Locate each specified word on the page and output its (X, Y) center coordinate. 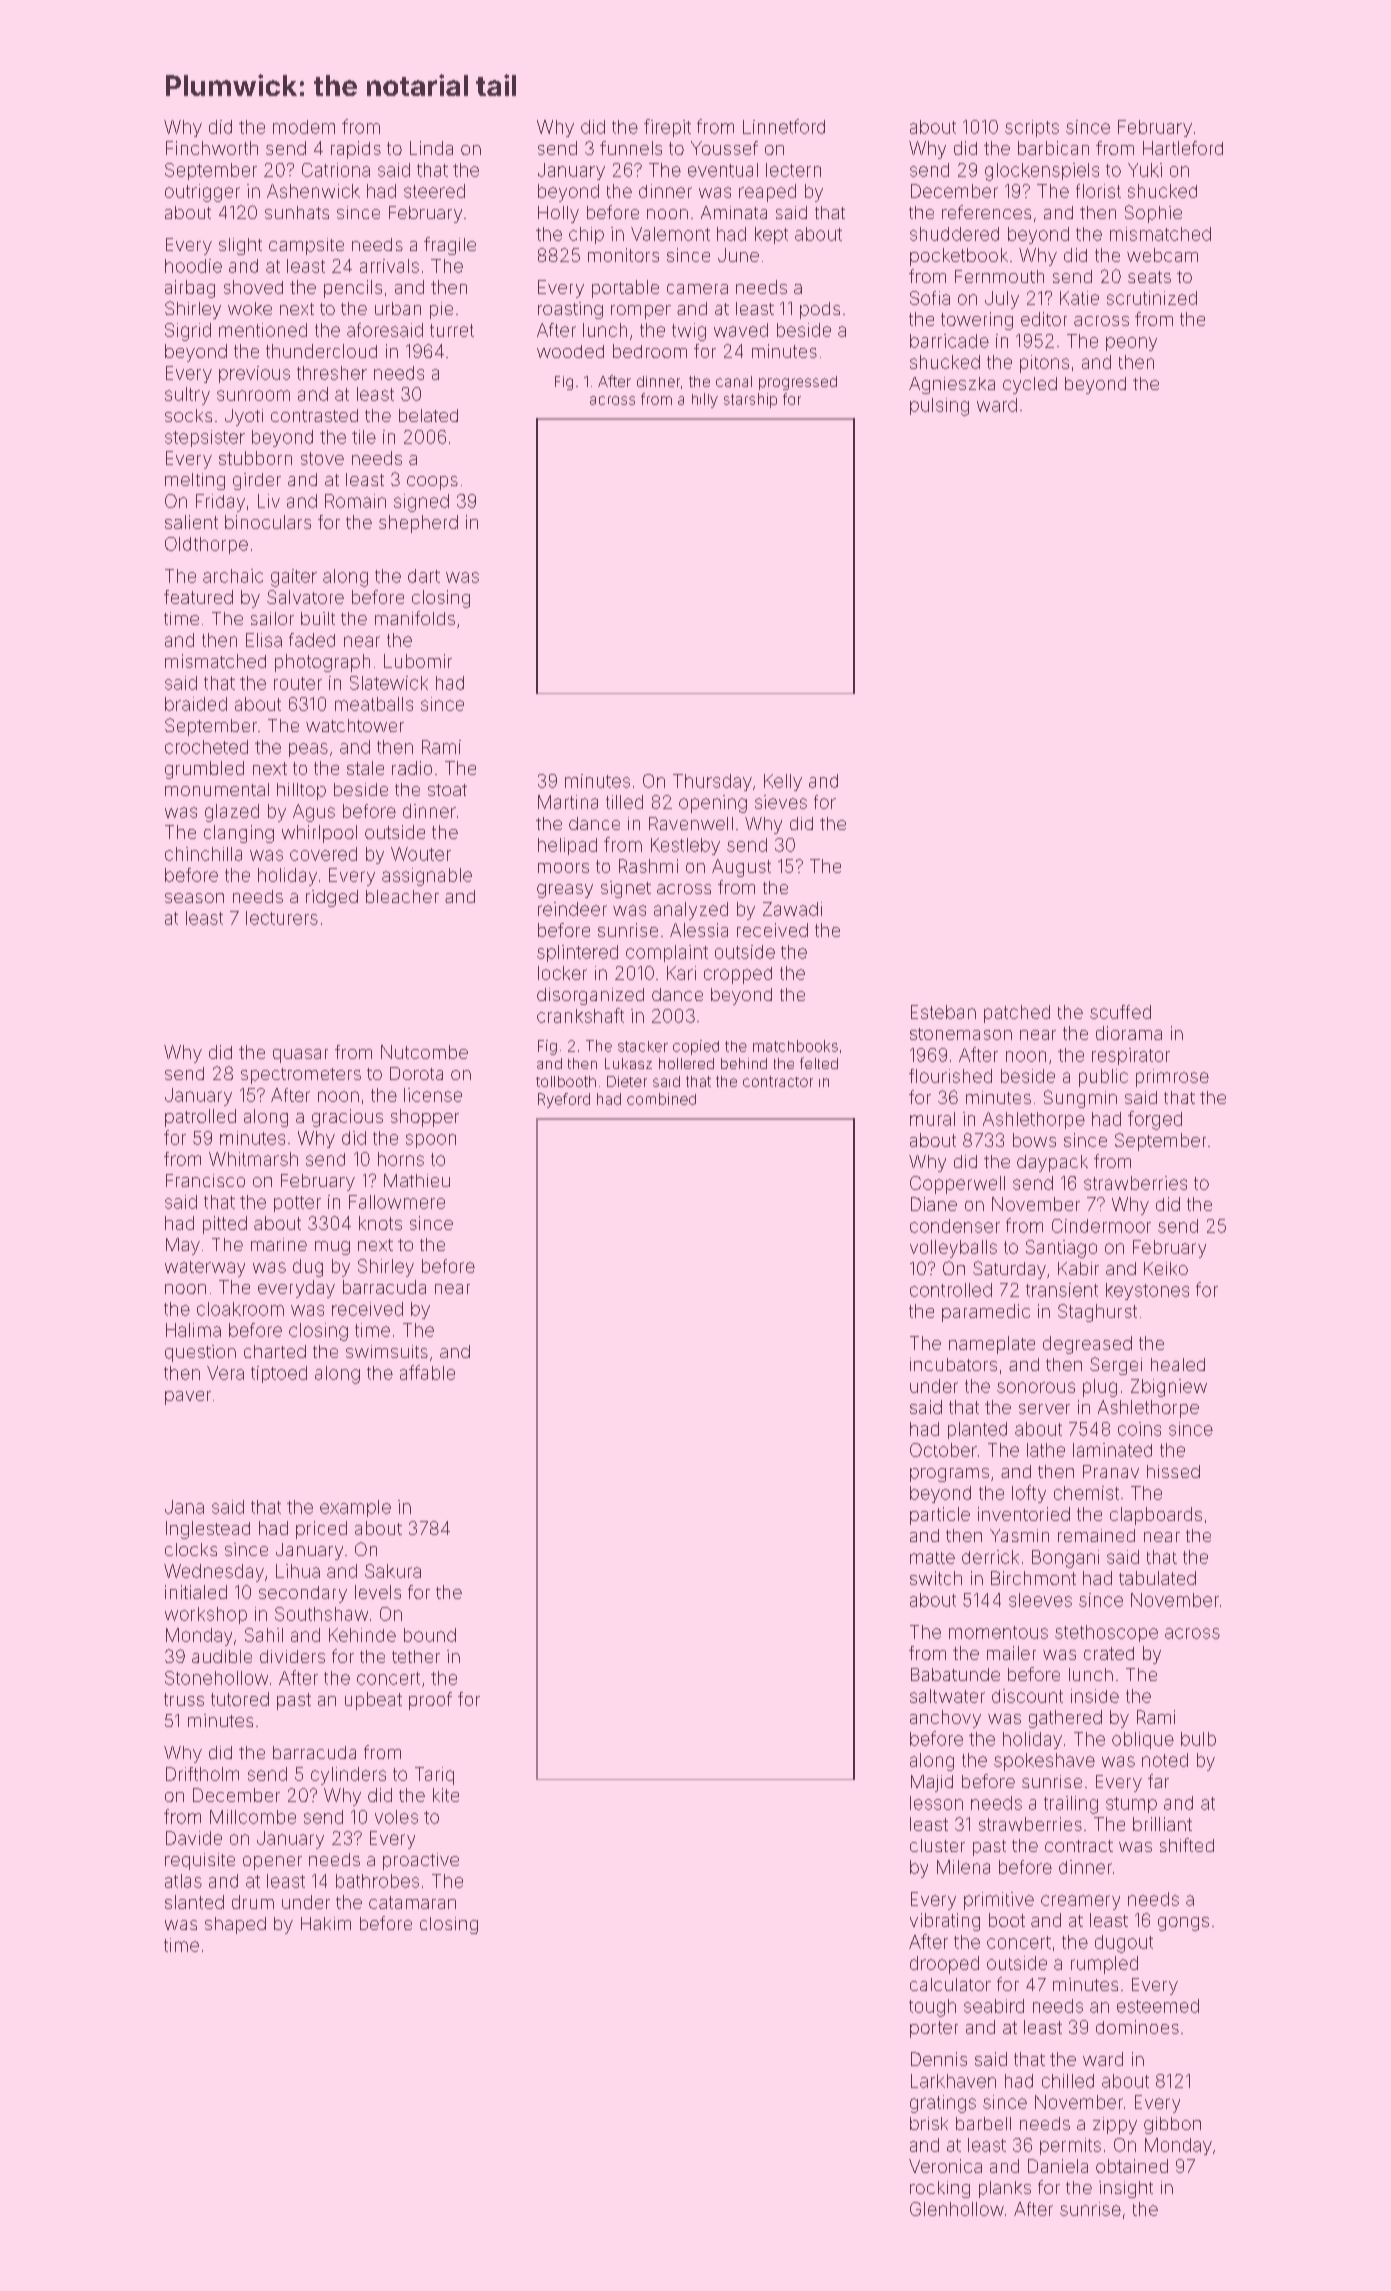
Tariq (434, 1776)
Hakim (326, 1923)
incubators (953, 1364)
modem (304, 127)
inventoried (1024, 1514)
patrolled (200, 1118)
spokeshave (1044, 1762)
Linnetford (784, 126)
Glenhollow (957, 2209)
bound (430, 1635)
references (986, 212)
